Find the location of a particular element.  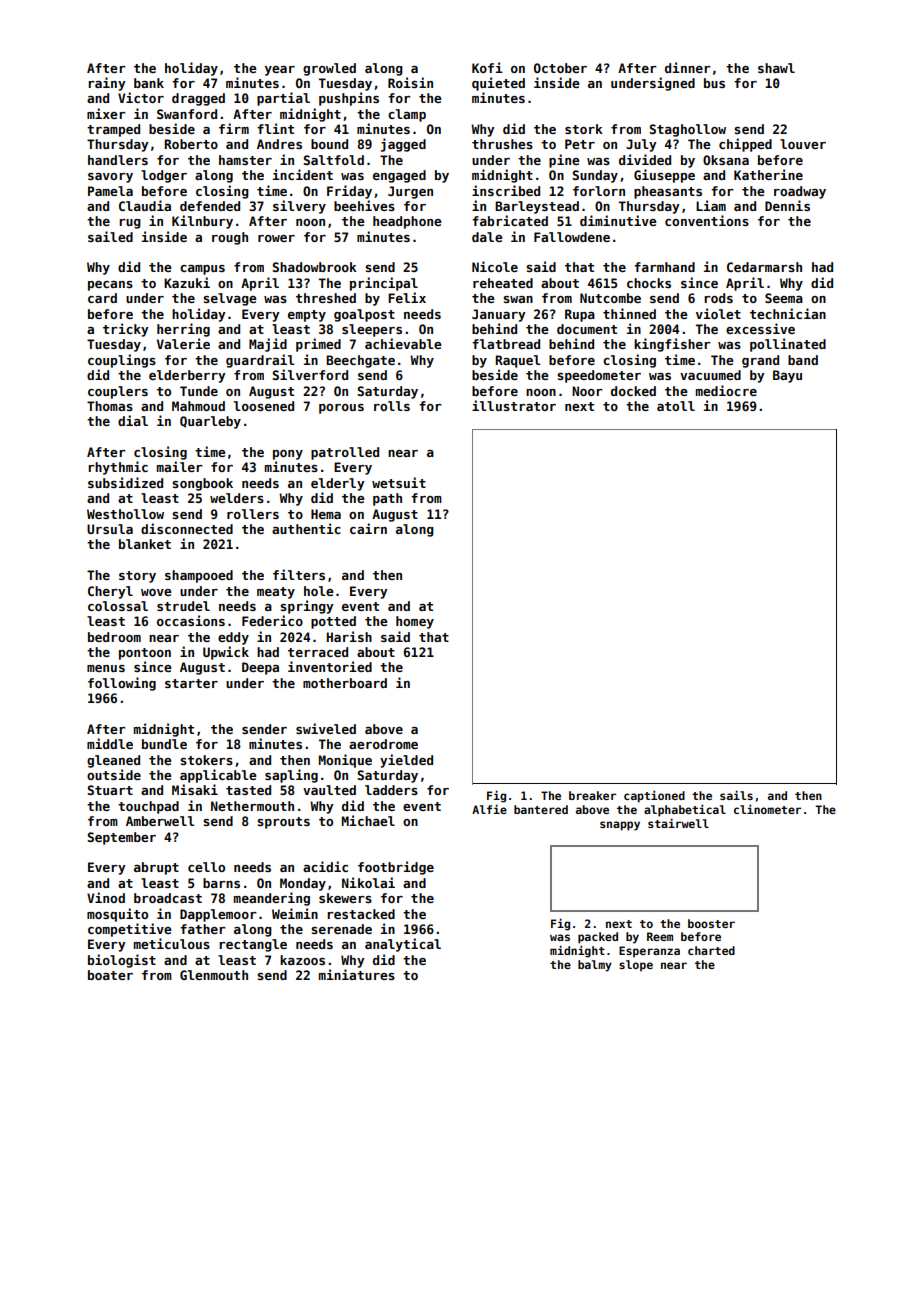

chocks is located at coordinates (649, 283).
